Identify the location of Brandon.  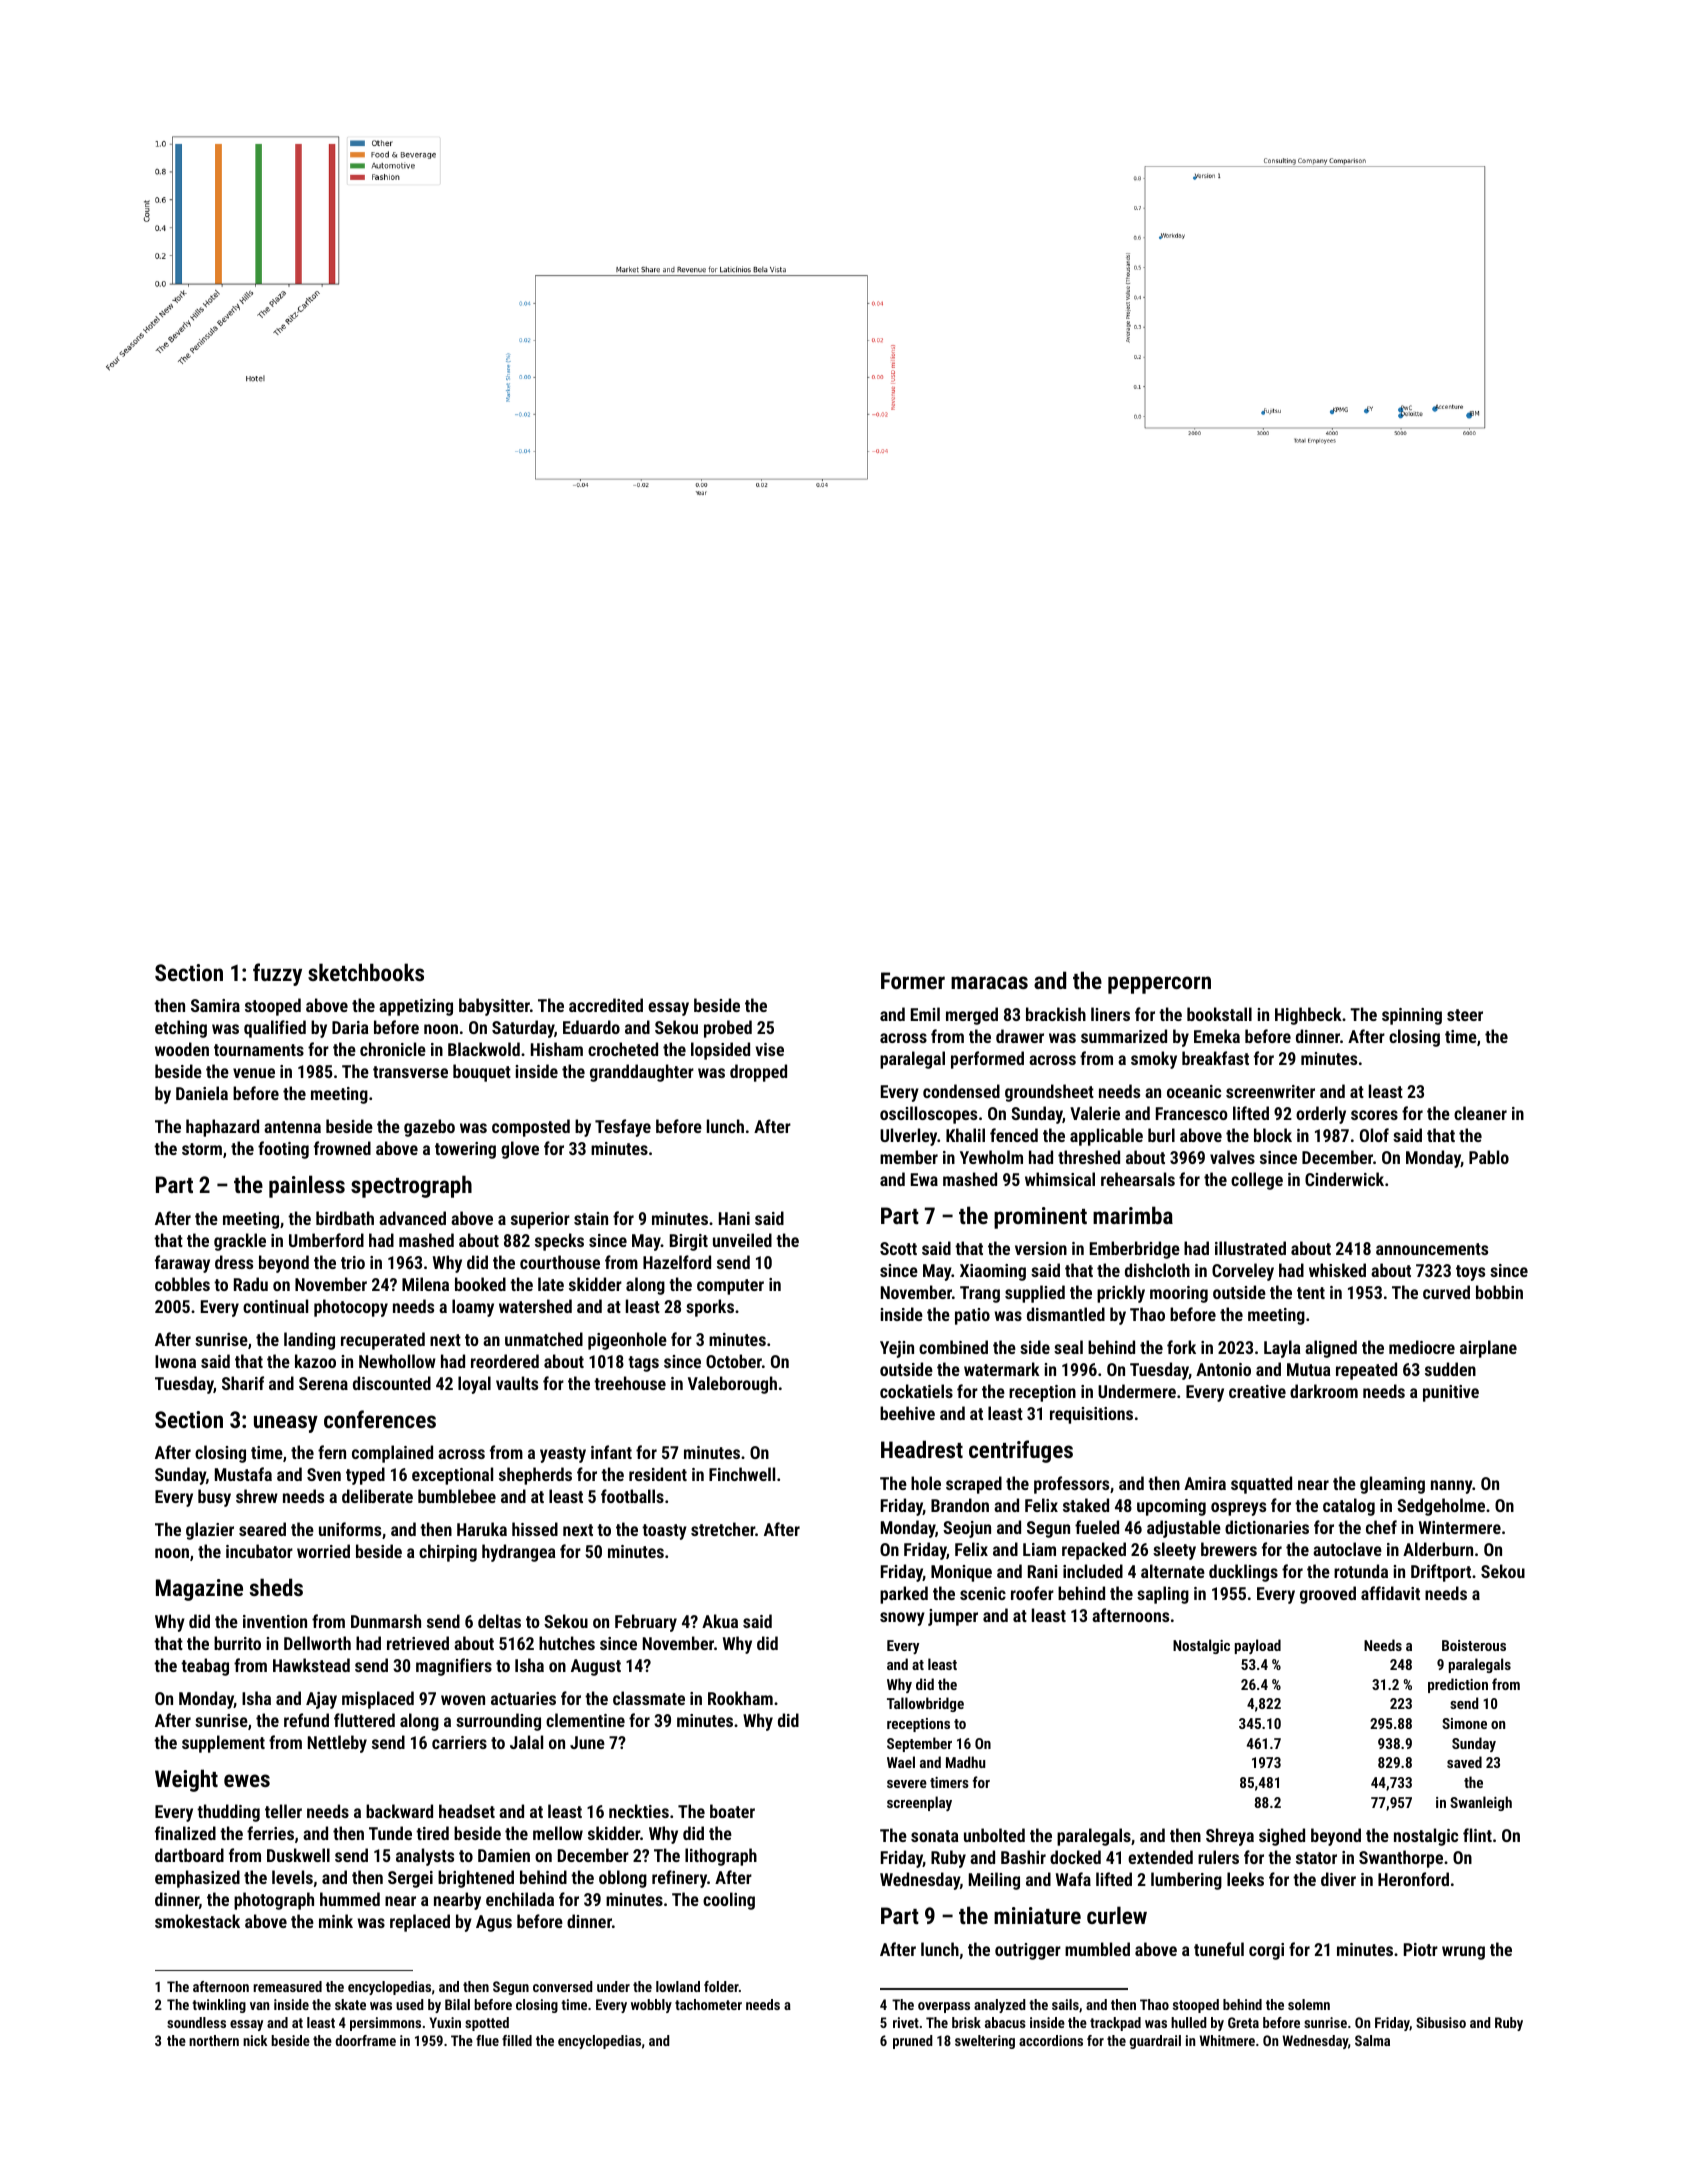
(960, 1505).
